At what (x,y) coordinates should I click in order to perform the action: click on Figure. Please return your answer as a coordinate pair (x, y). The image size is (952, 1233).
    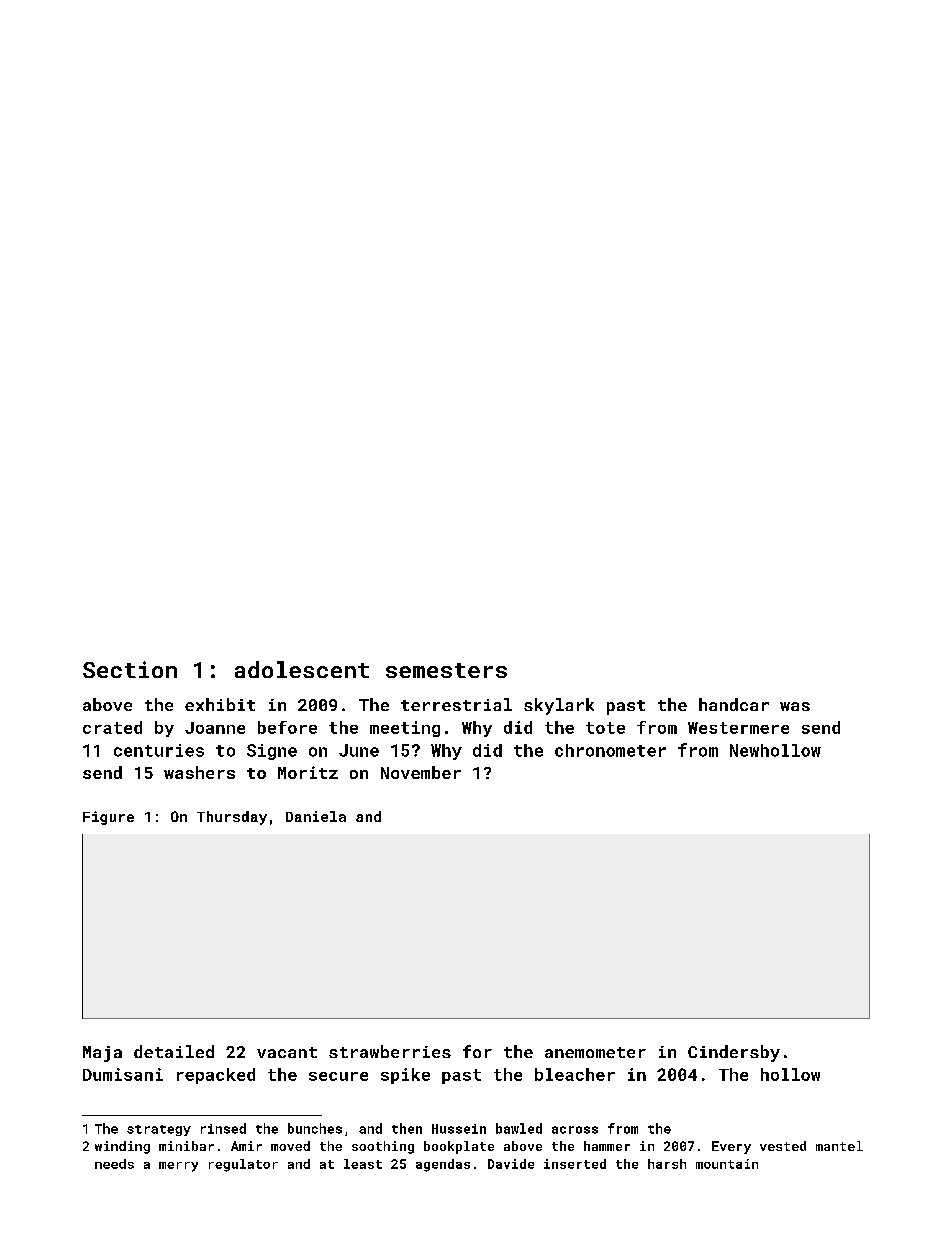
    Looking at the image, I should click on (108, 818).
